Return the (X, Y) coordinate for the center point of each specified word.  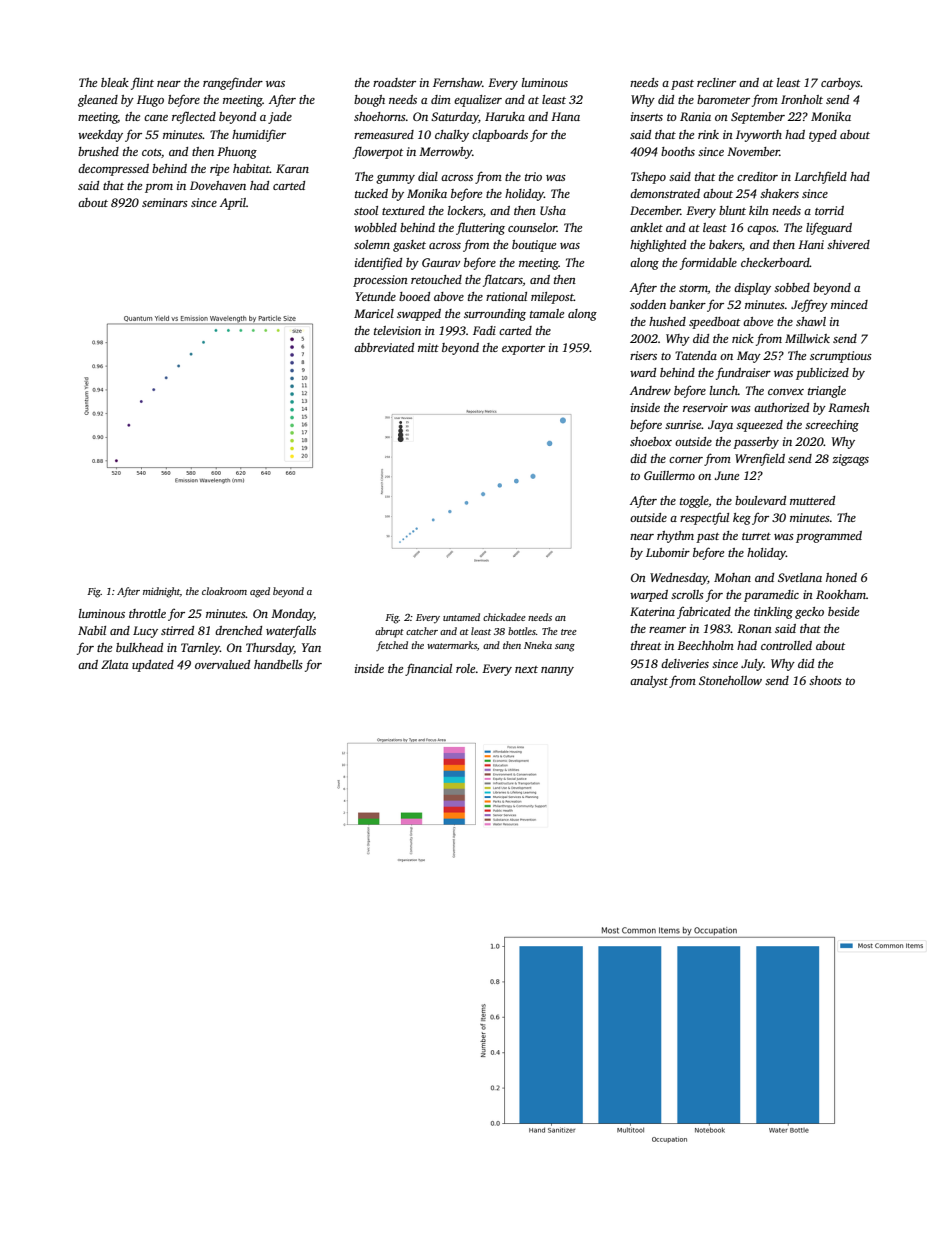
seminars (165, 202)
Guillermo (669, 475)
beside (843, 611)
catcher (422, 631)
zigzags (850, 460)
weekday (100, 136)
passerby (756, 443)
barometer (723, 99)
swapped (419, 315)
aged (260, 592)
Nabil (92, 630)
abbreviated (384, 347)
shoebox (651, 441)
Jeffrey (809, 305)
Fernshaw (457, 82)
